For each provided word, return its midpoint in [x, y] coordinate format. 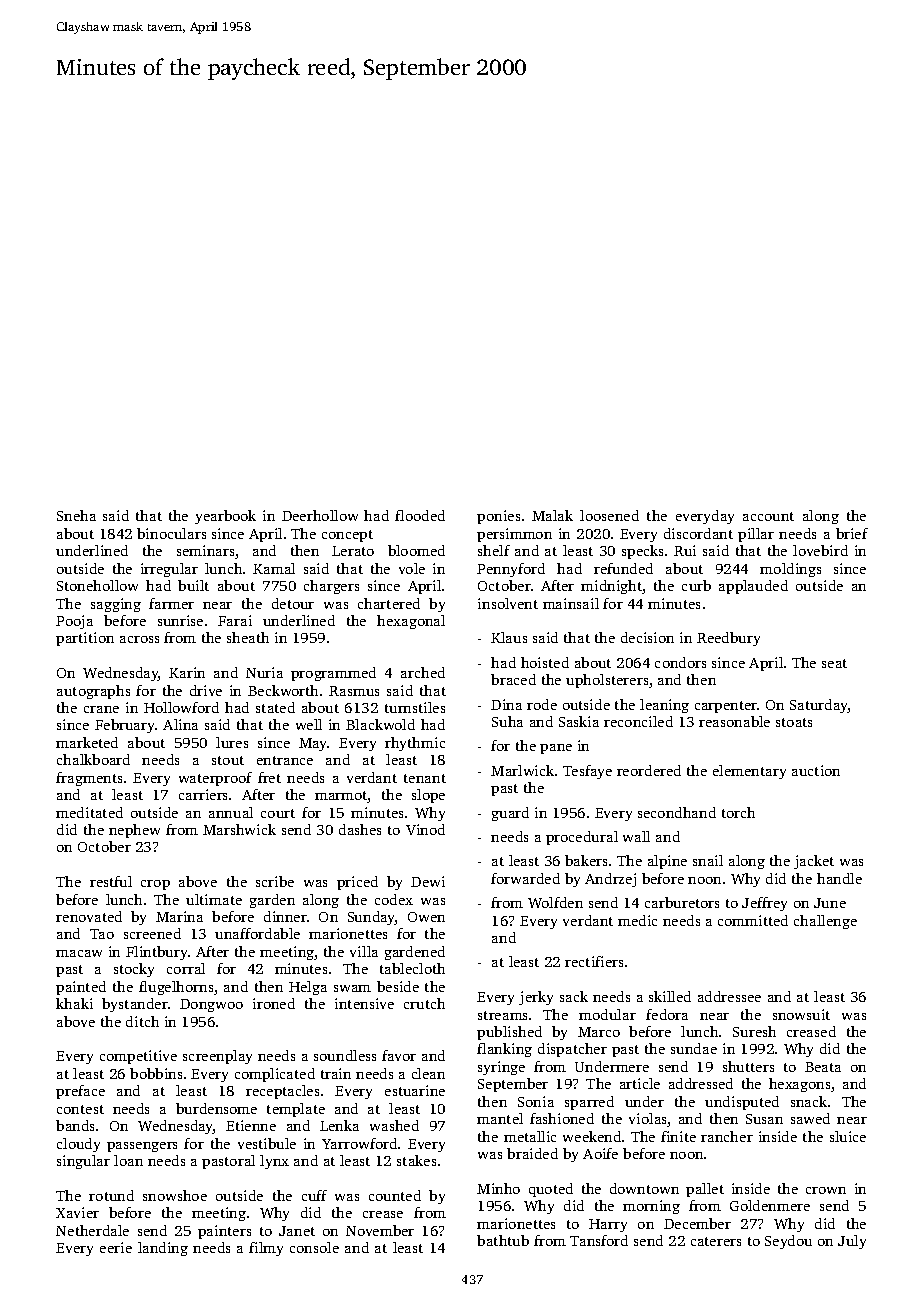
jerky [536, 998]
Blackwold [380, 724]
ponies [498, 517]
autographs [93, 692]
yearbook [225, 517]
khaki [74, 1003]
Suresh [754, 1031]
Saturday [819, 706]
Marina [179, 916]
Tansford [599, 1240]
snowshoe [175, 1195]
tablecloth [412, 968]
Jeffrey [764, 904]
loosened [609, 515]
